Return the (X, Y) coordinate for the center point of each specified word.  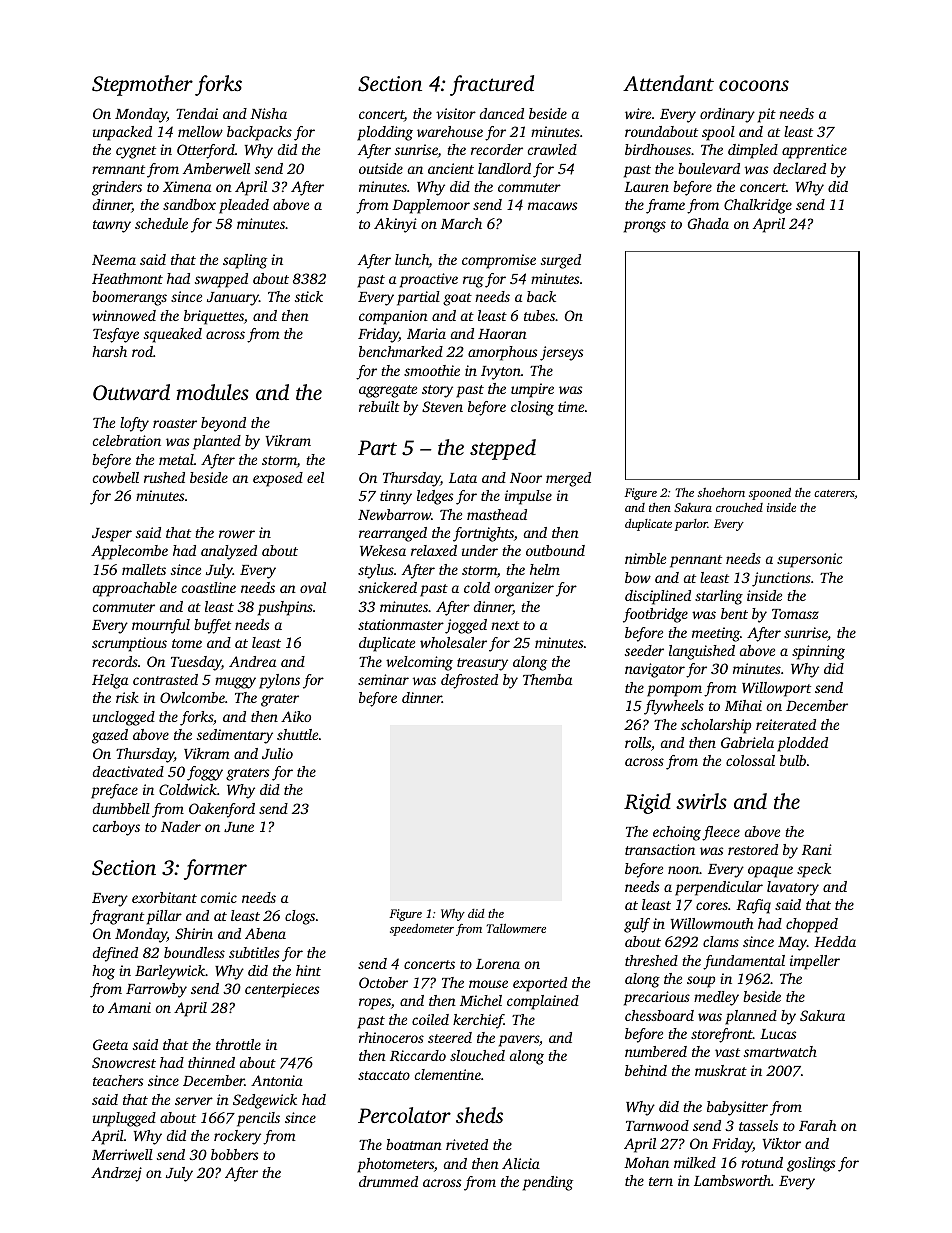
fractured (492, 85)
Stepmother (142, 85)
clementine (448, 1074)
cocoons (754, 85)
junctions (781, 579)
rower (237, 534)
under (480, 550)
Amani (129, 1007)
